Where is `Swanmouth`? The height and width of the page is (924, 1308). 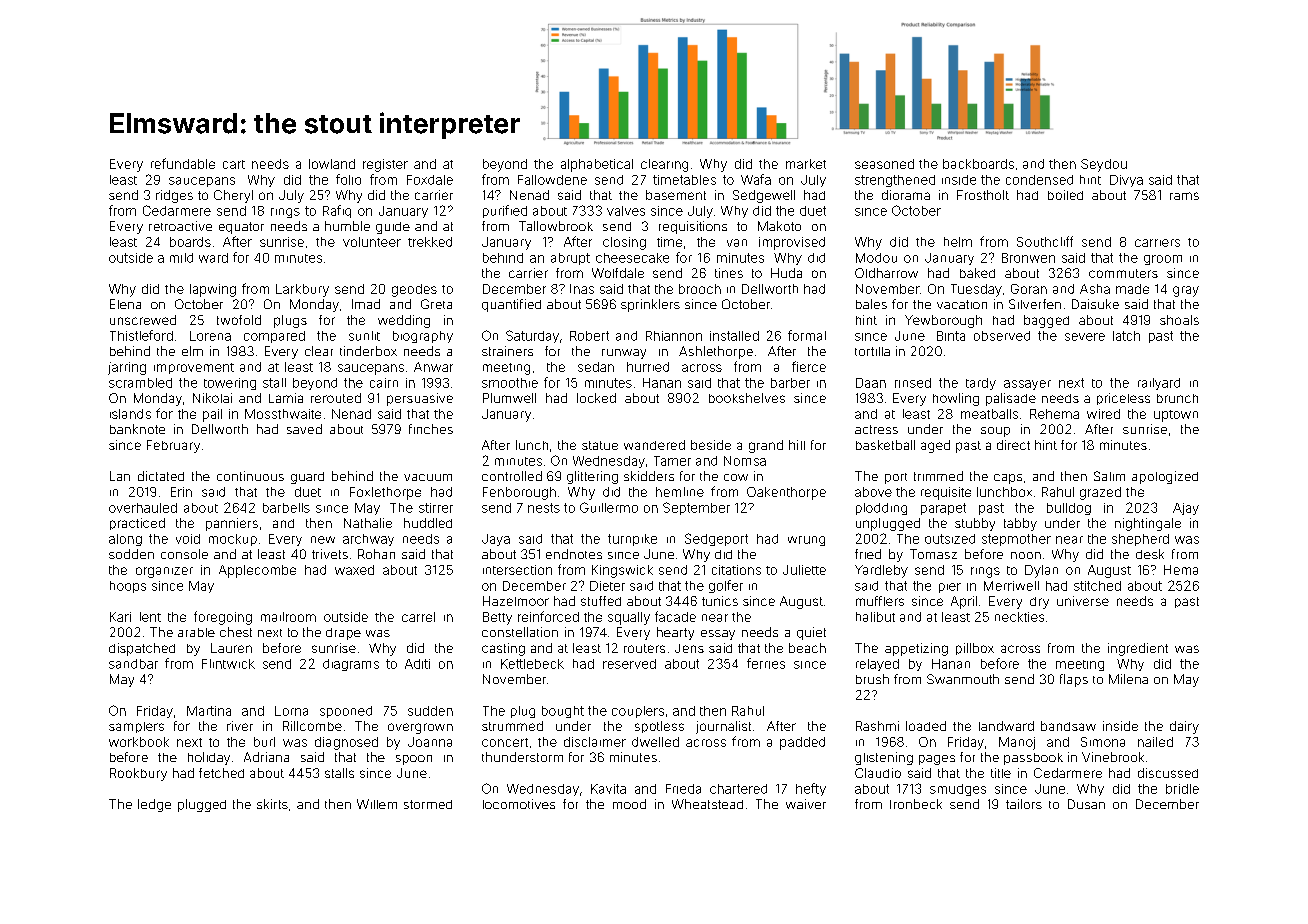
Swanmouth is located at coordinates (963, 679).
